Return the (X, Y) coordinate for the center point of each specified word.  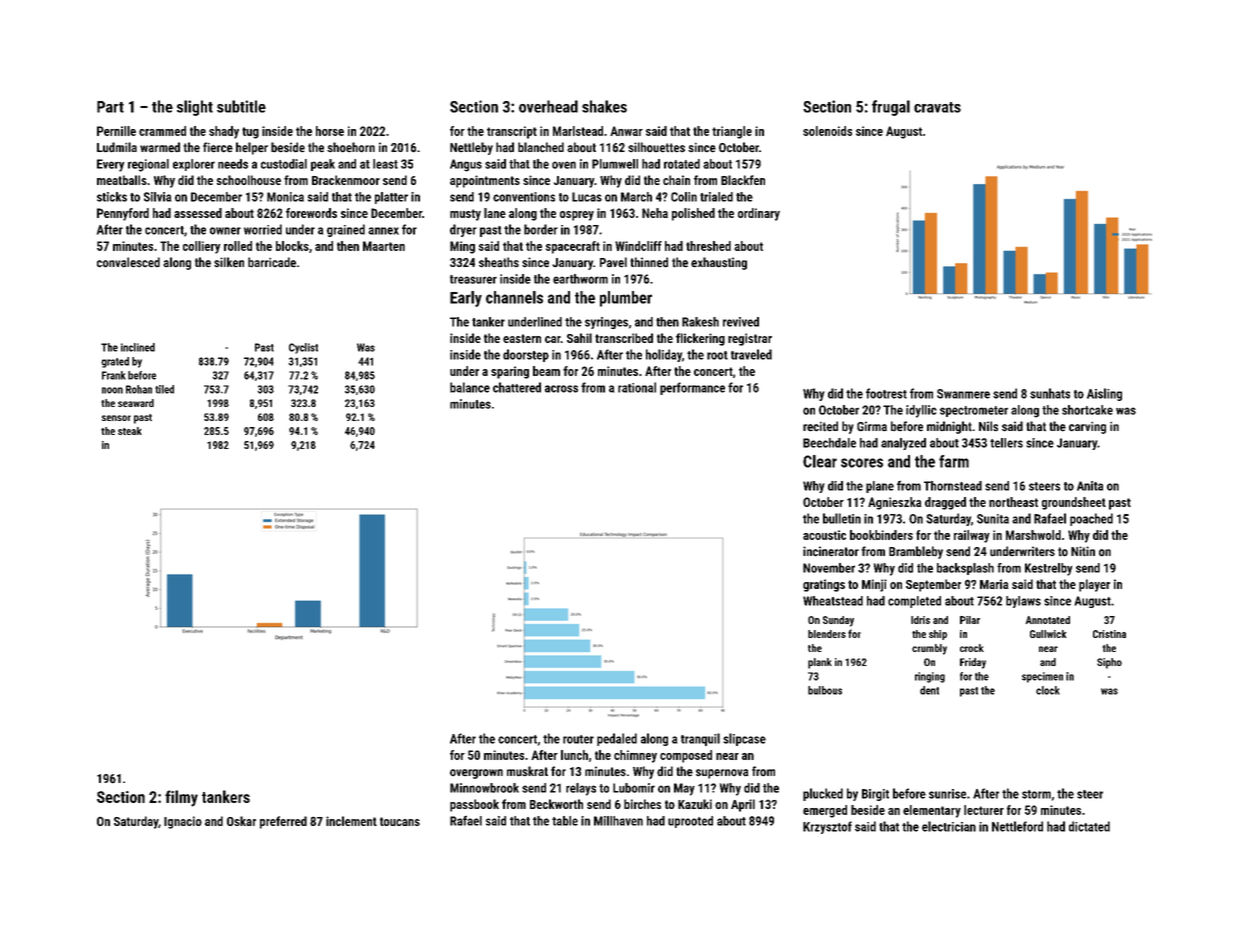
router (578, 739)
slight (195, 108)
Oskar (241, 821)
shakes (604, 106)
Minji (874, 585)
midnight (949, 427)
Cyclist (303, 348)
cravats (937, 107)
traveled (751, 354)
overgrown (476, 774)
